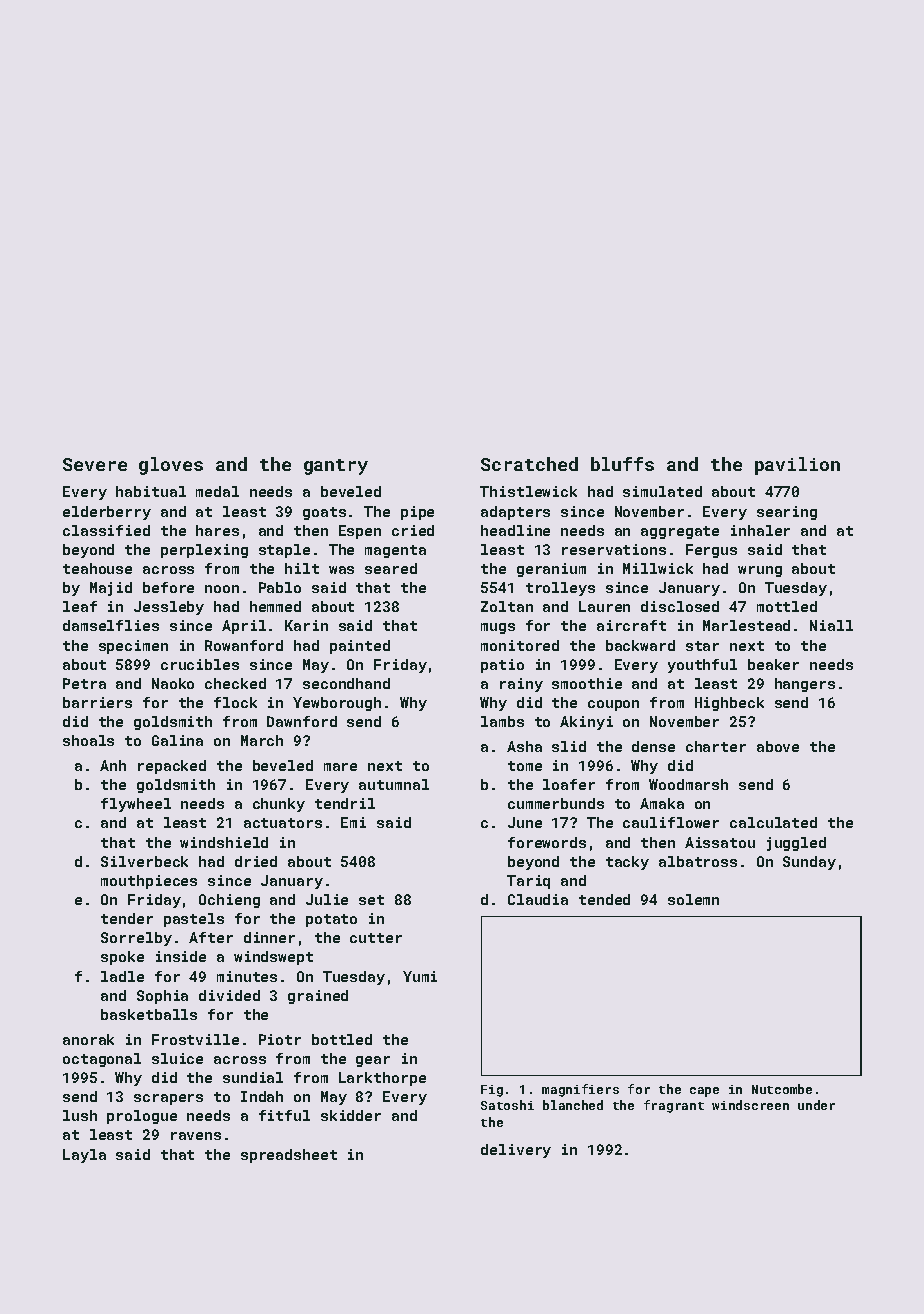 This screenshot has width=924, height=1314. What do you see at coordinates (222, 589) in the screenshot?
I see `noon` at bounding box center [222, 589].
